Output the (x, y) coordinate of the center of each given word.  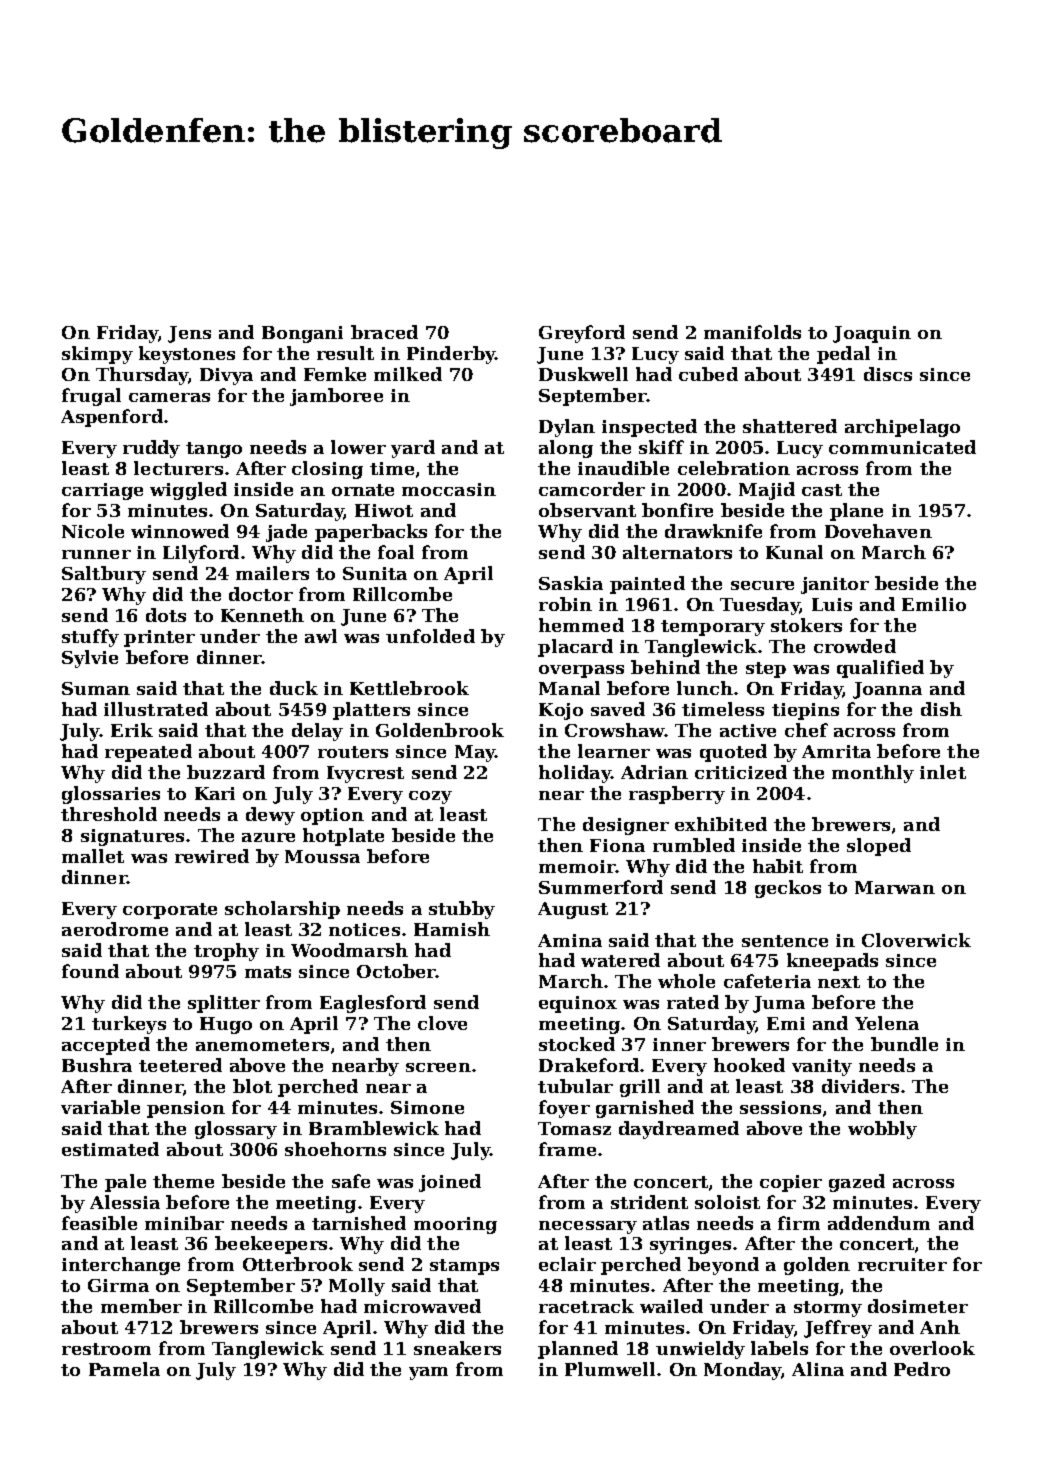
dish (941, 709)
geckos (788, 889)
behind (665, 667)
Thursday (142, 376)
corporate (170, 911)
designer (626, 826)
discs (888, 374)
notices (364, 929)
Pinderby (451, 355)
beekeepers (271, 1245)
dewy (270, 816)
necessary (588, 1227)
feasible (99, 1223)
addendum (879, 1223)
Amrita (836, 751)
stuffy (90, 638)
